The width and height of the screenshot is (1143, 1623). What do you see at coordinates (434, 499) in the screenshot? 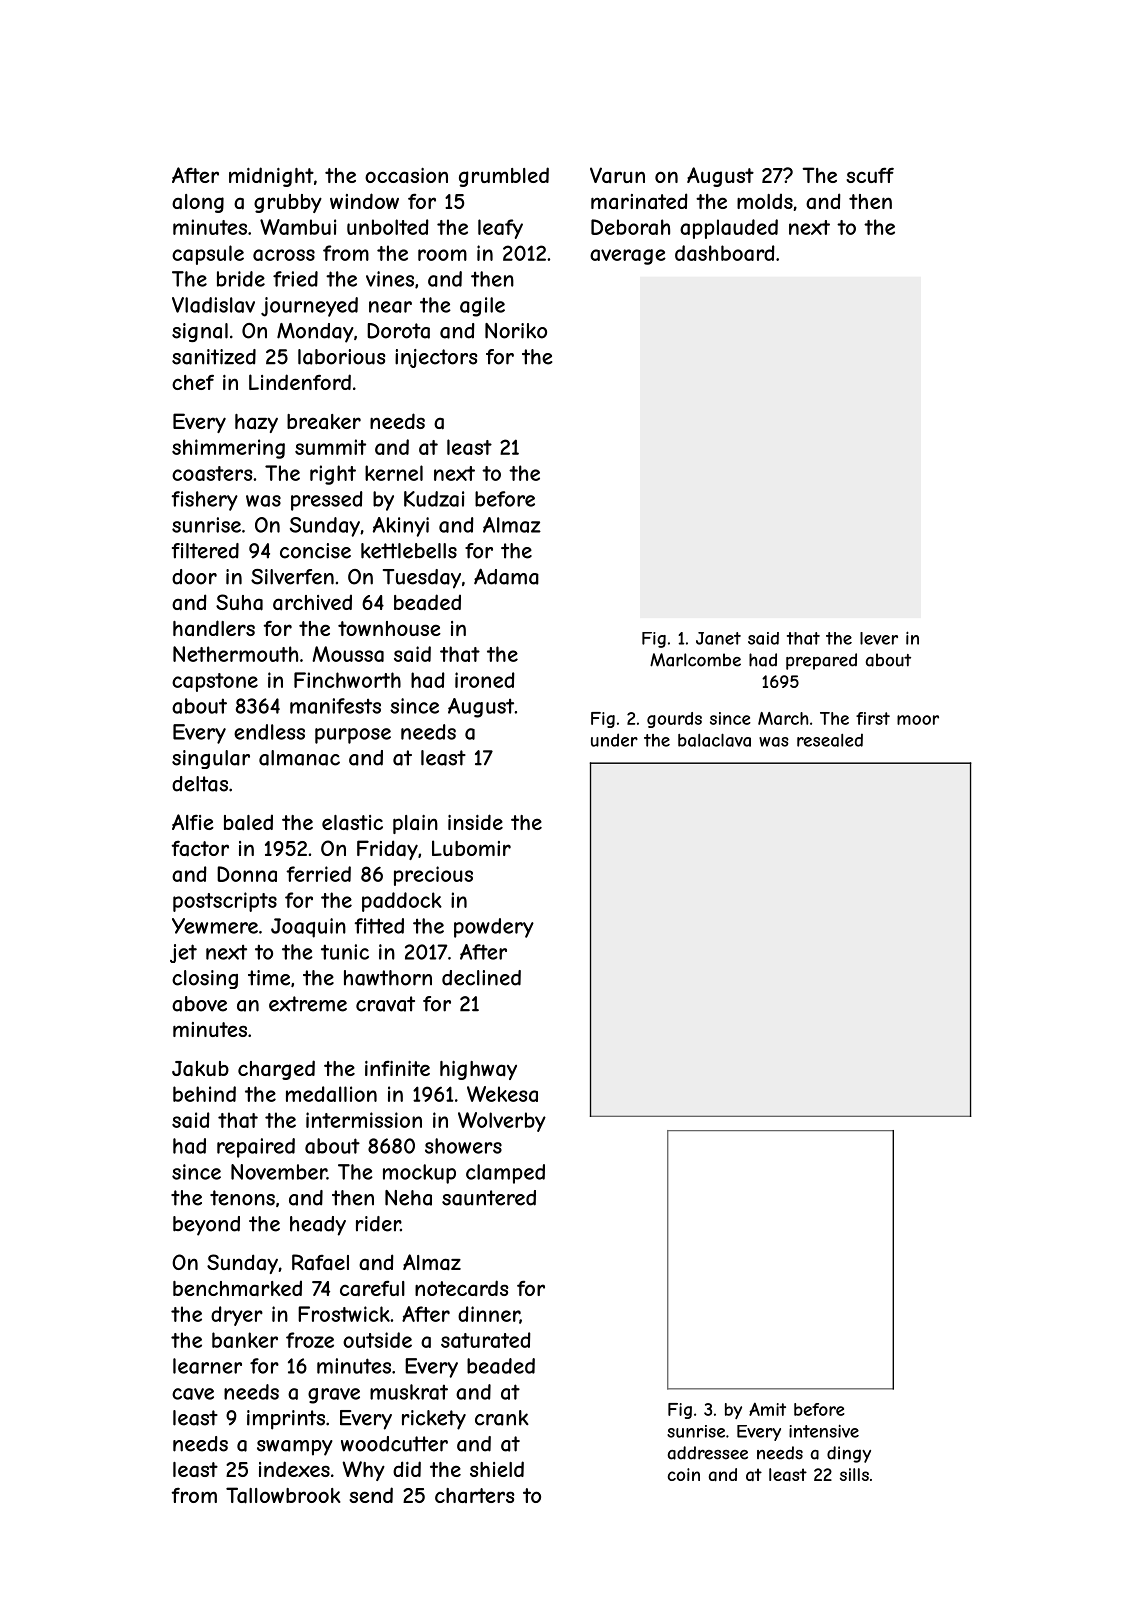
I see `Kudzai` at bounding box center [434, 499].
